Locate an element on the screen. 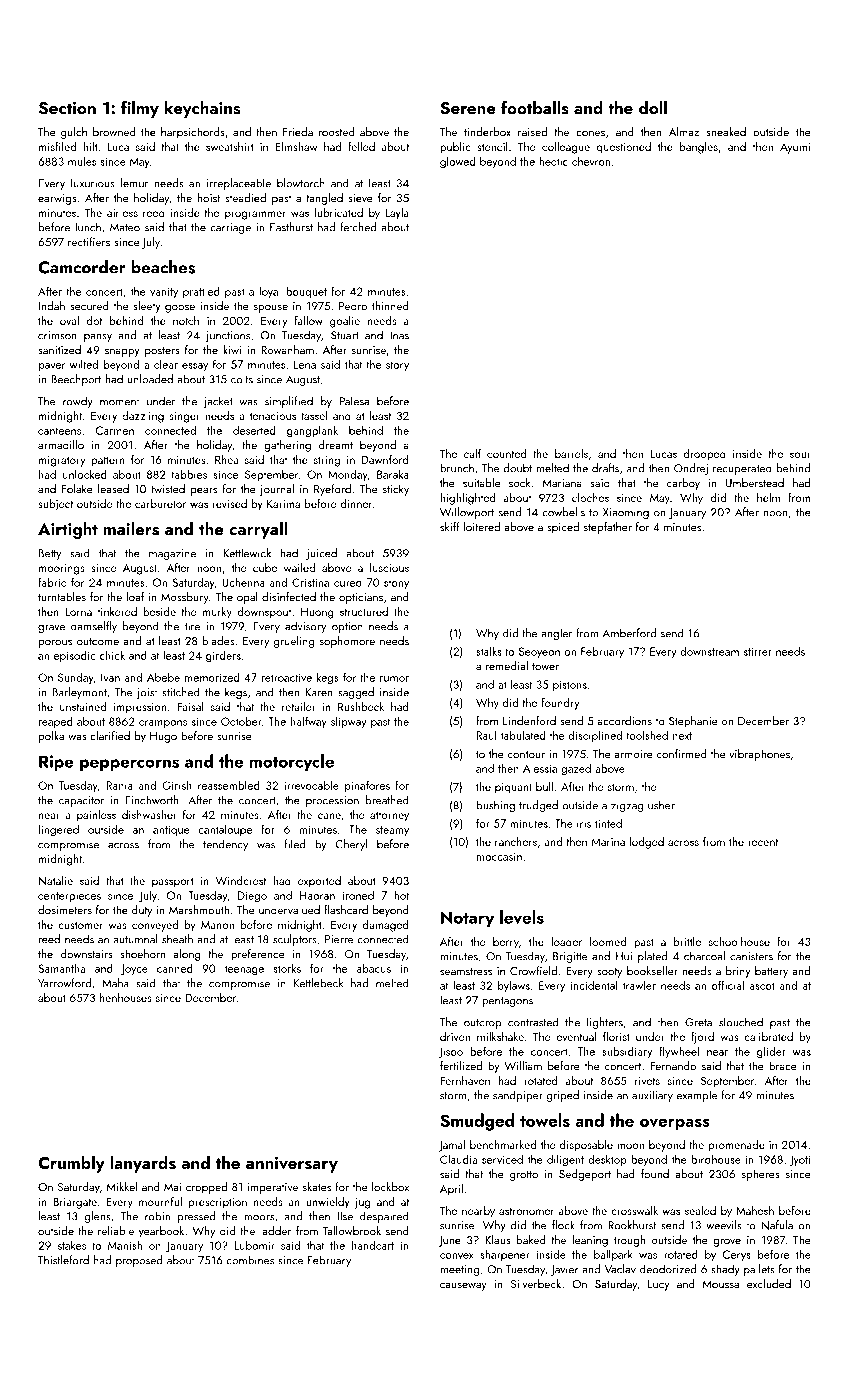 The image size is (849, 1400). Section is located at coordinates (67, 108).
